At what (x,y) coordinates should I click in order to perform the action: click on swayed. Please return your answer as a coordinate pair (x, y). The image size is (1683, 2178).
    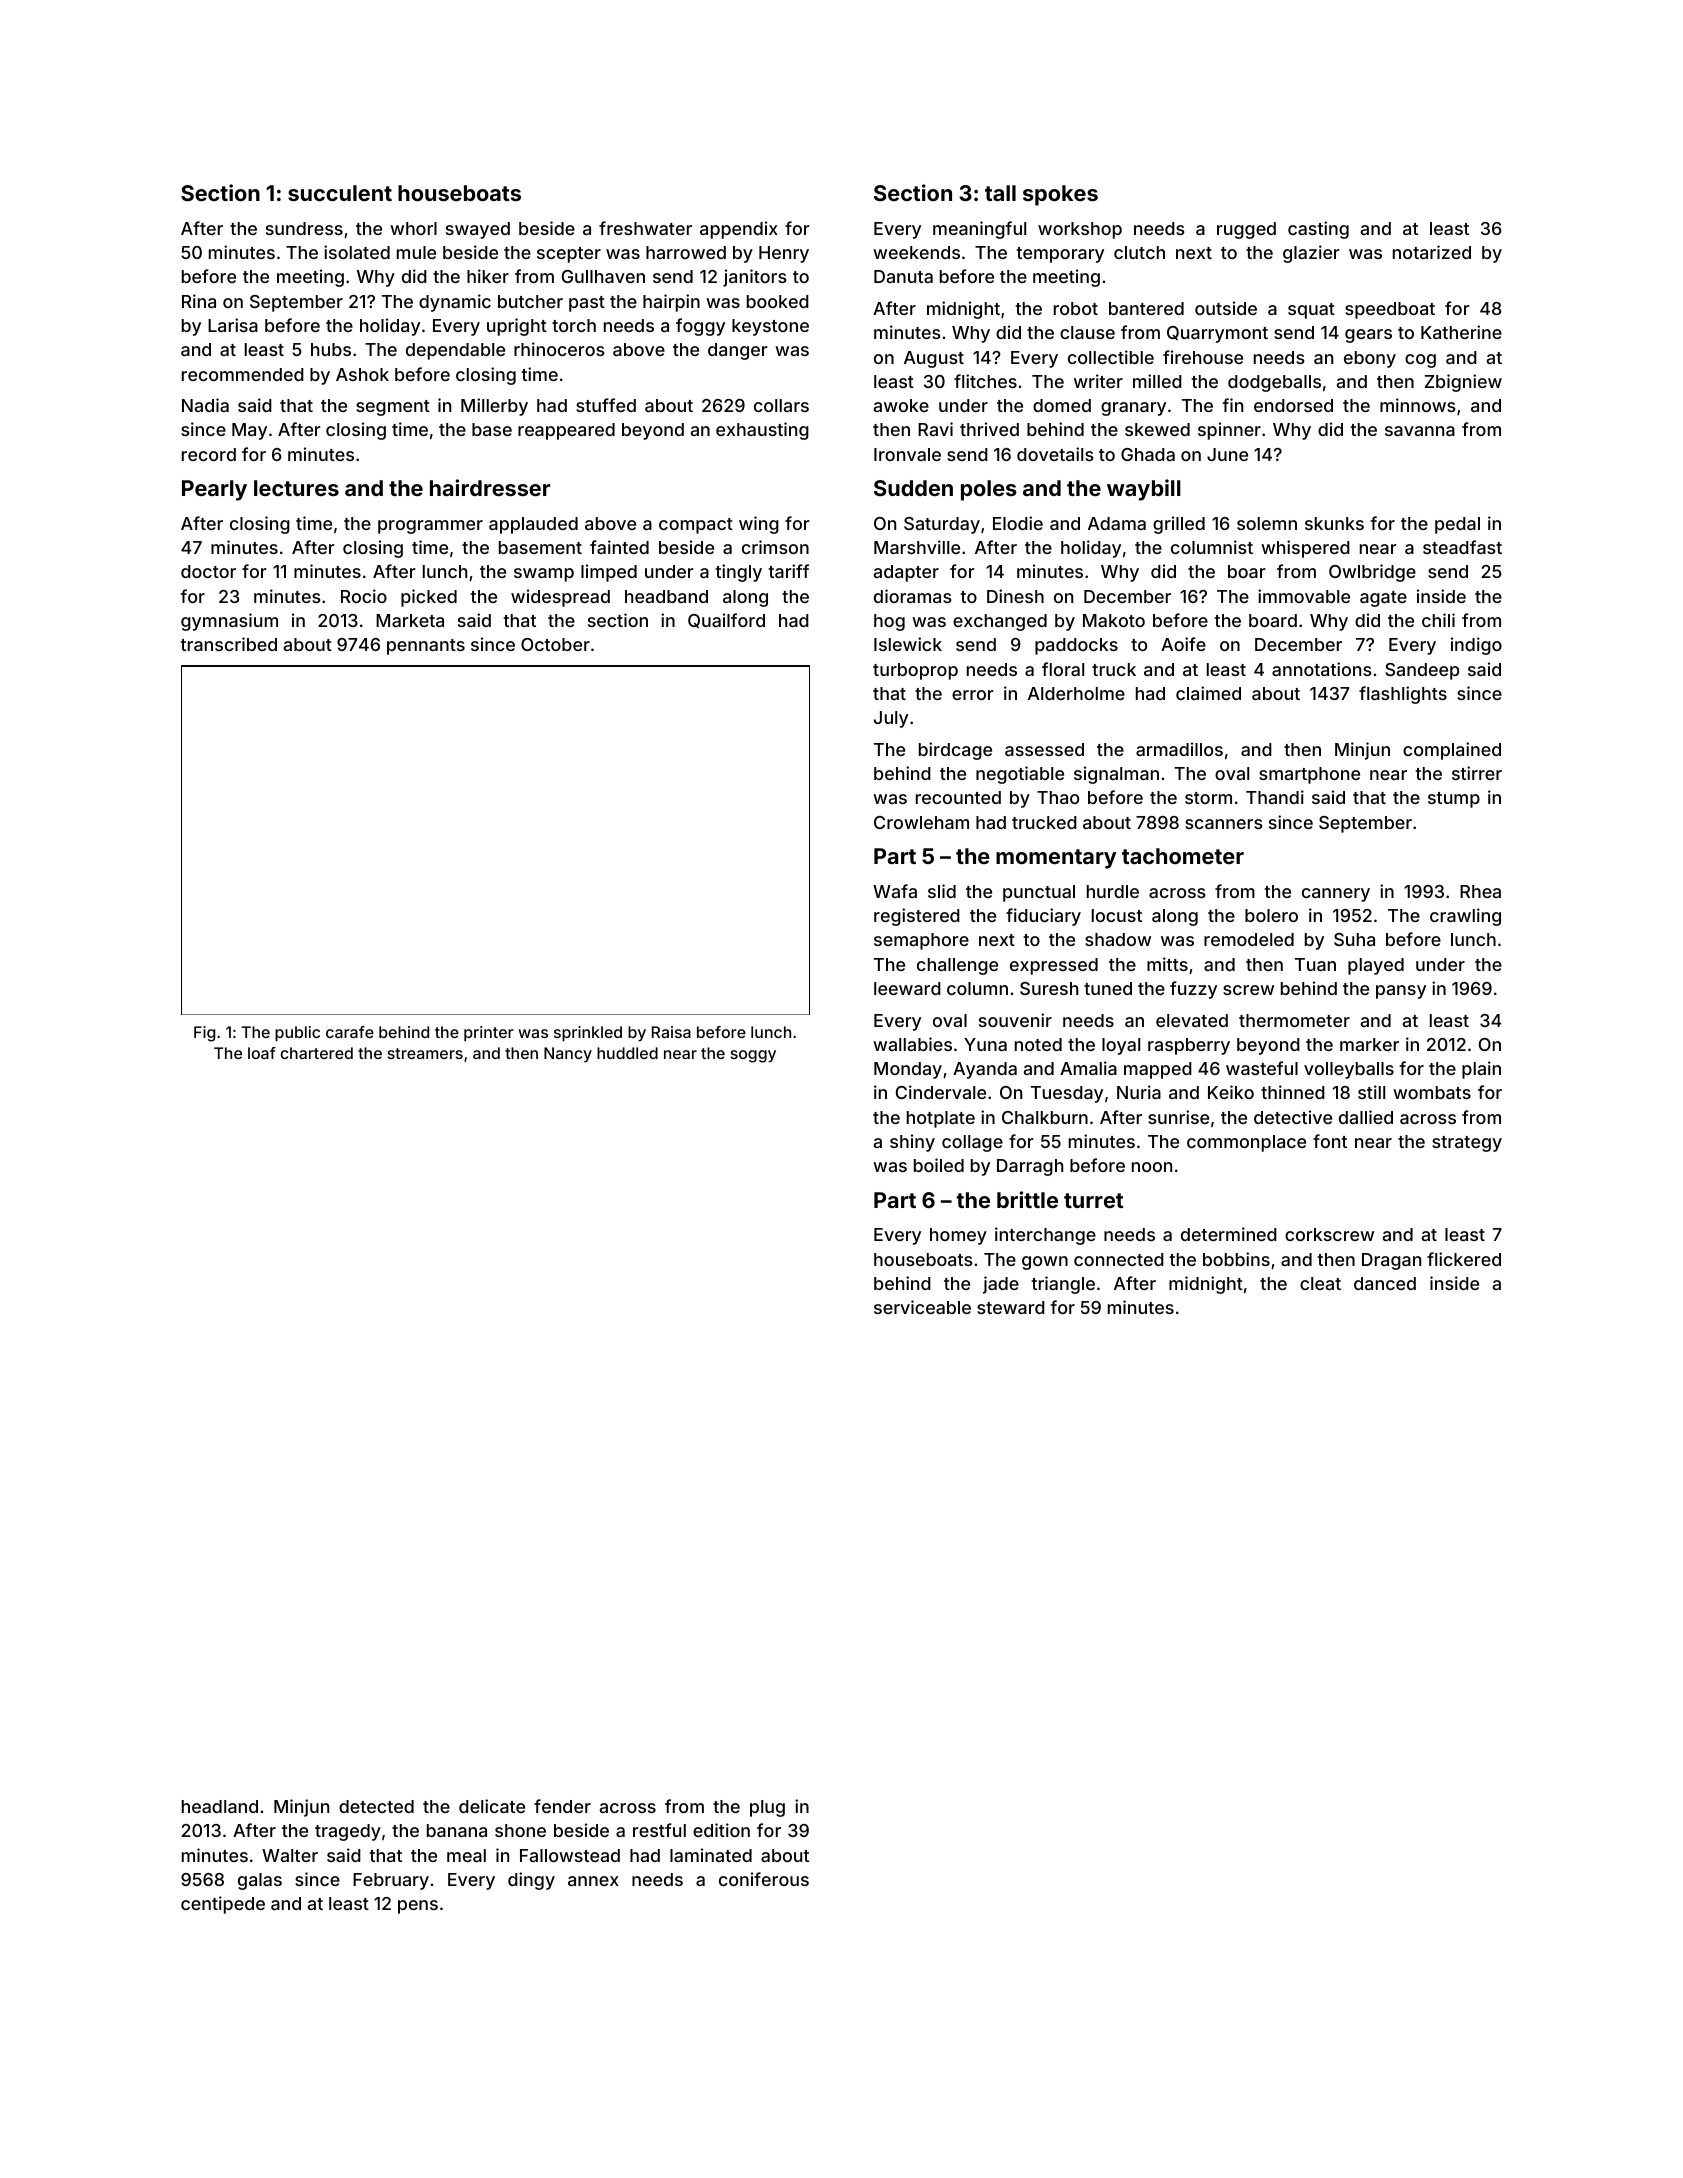
    Looking at the image, I should click on (478, 230).
